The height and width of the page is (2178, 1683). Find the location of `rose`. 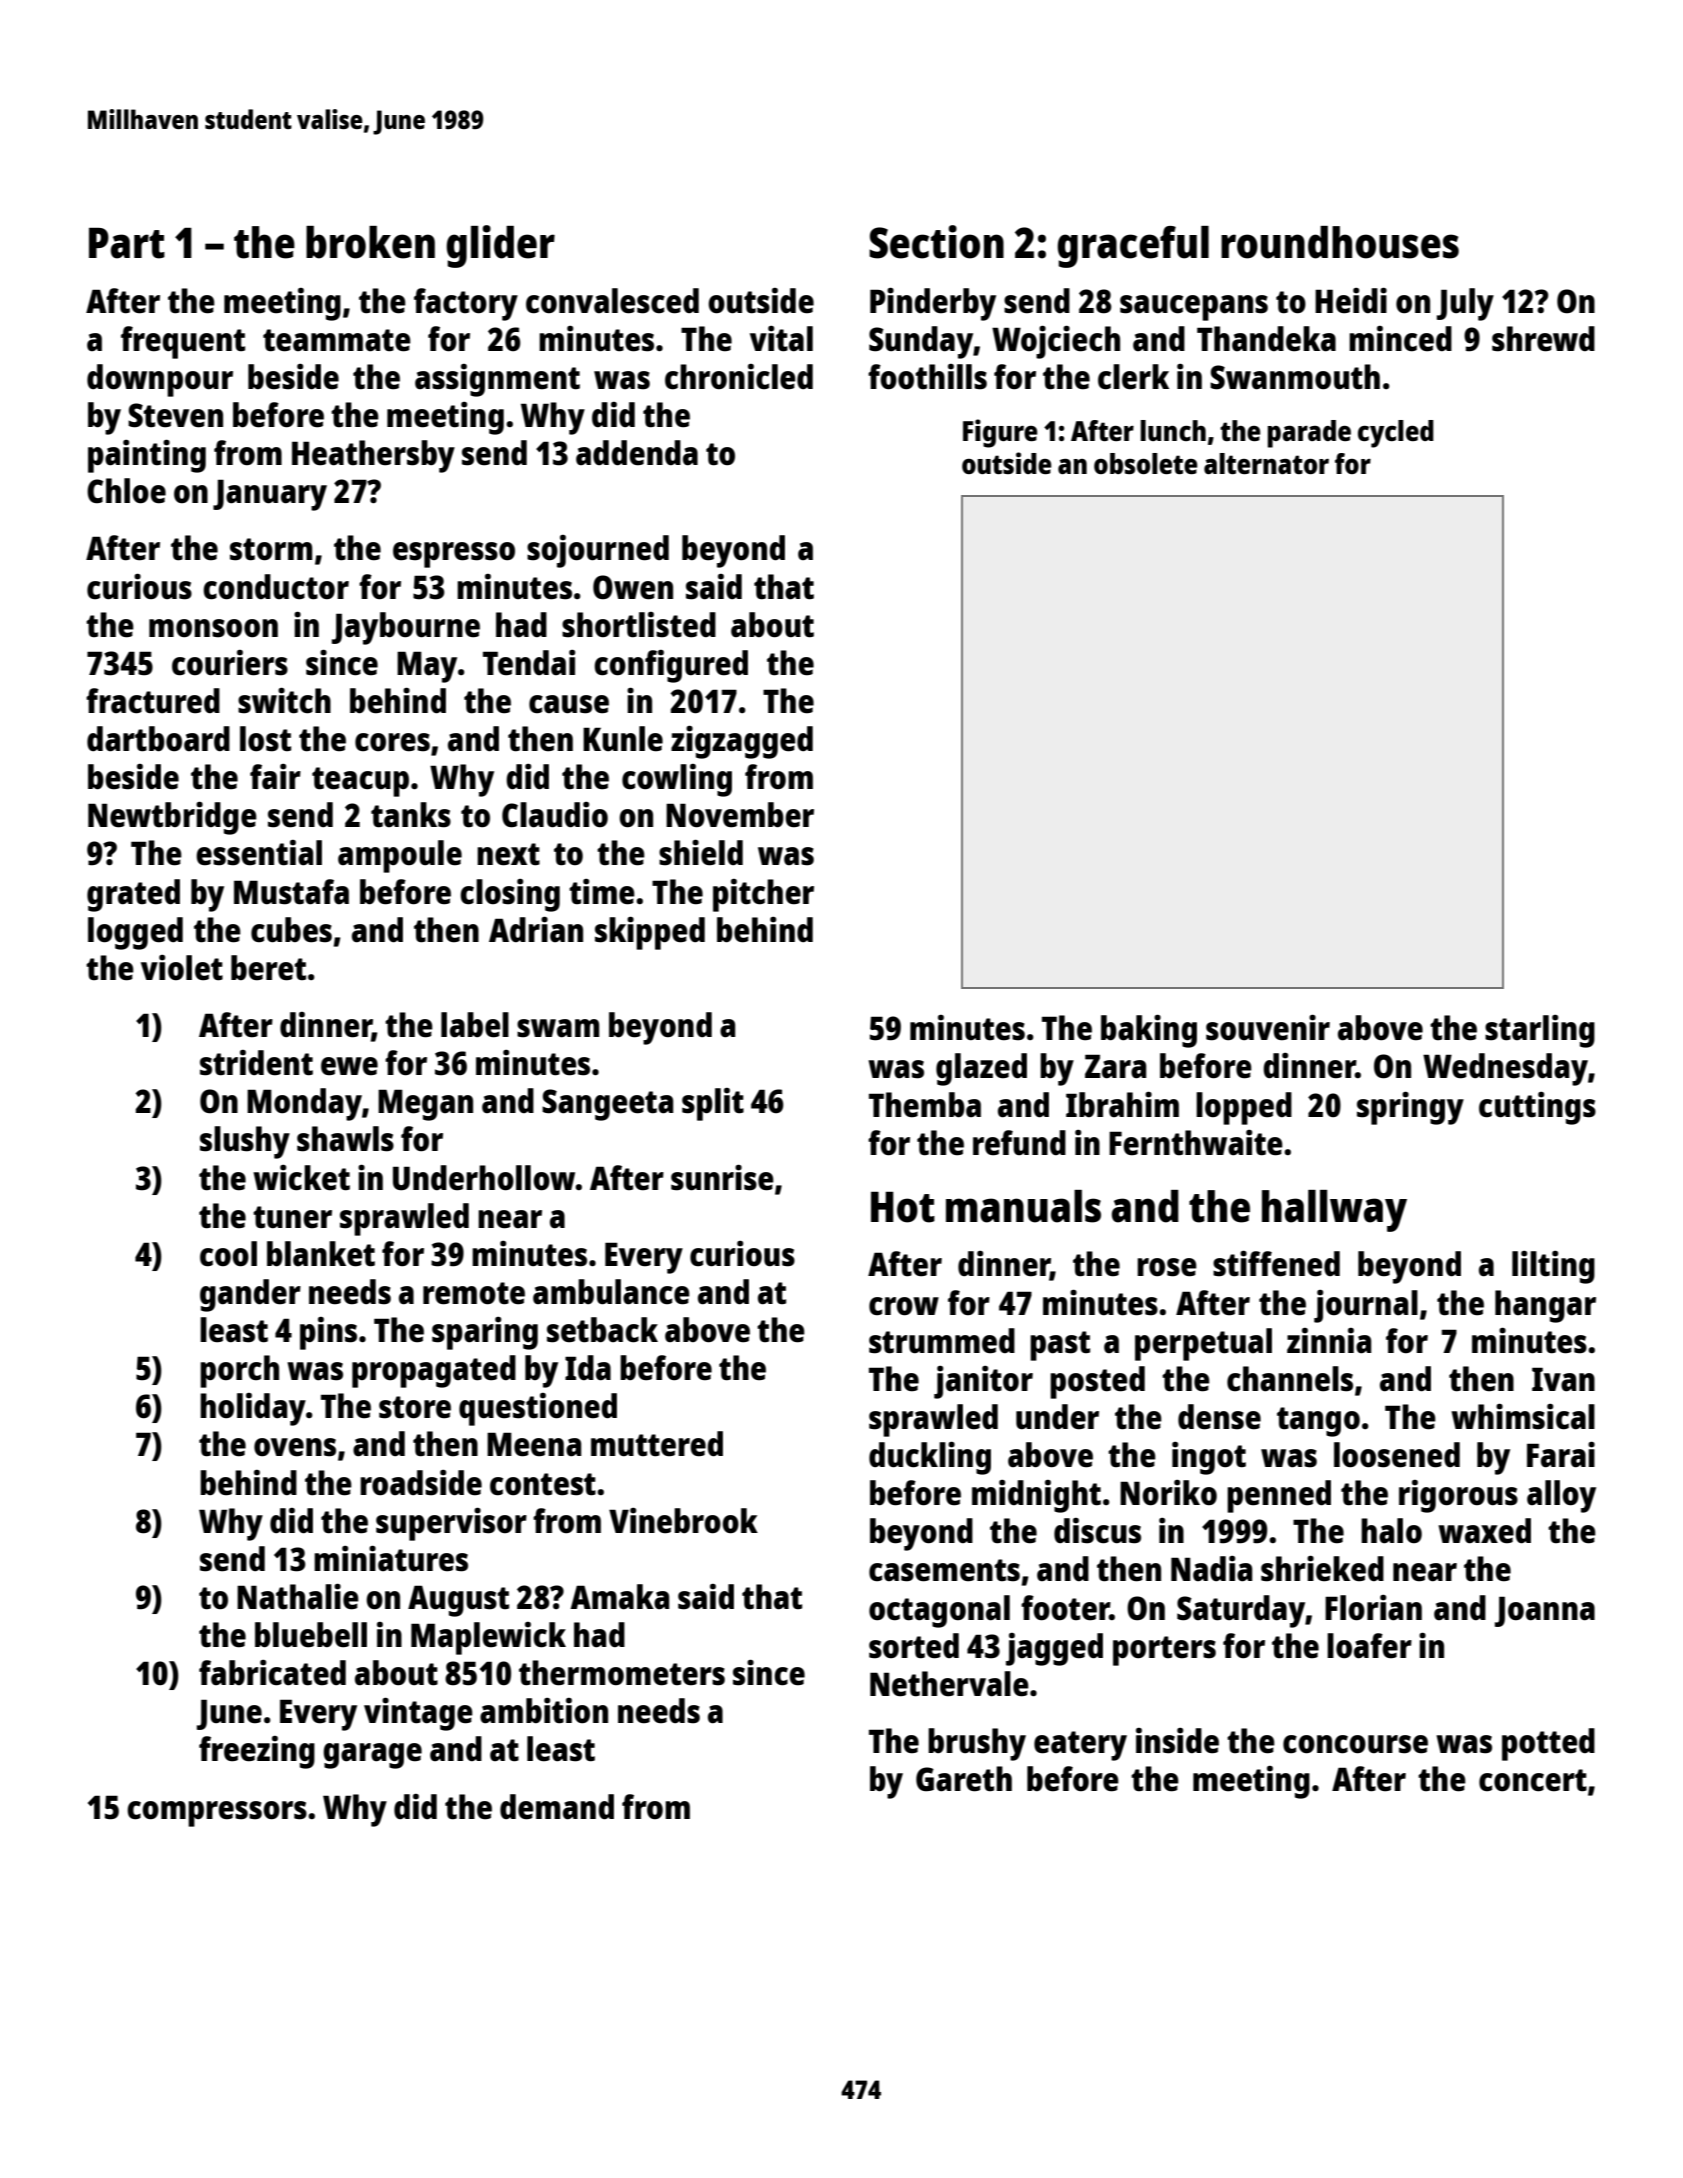

rose is located at coordinates (1167, 1267).
